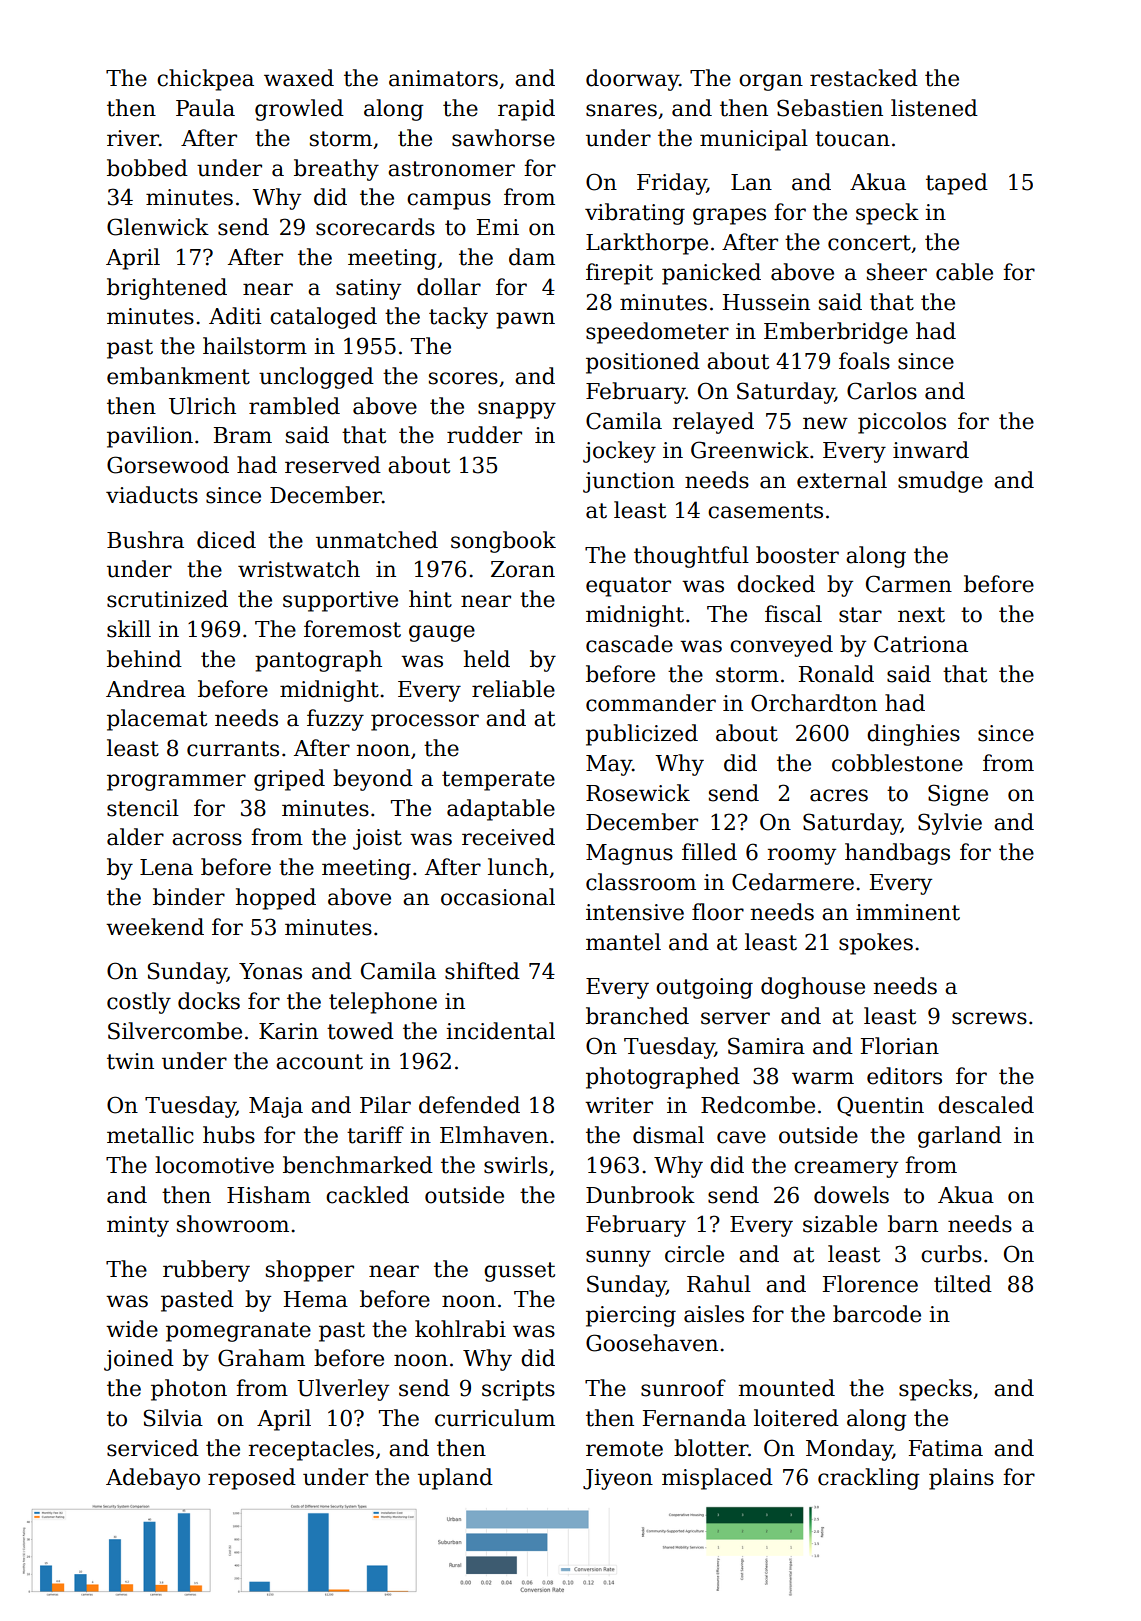 The image size is (1141, 1621). What do you see at coordinates (989, 1018) in the screenshot?
I see `screws` at bounding box center [989, 1018].
